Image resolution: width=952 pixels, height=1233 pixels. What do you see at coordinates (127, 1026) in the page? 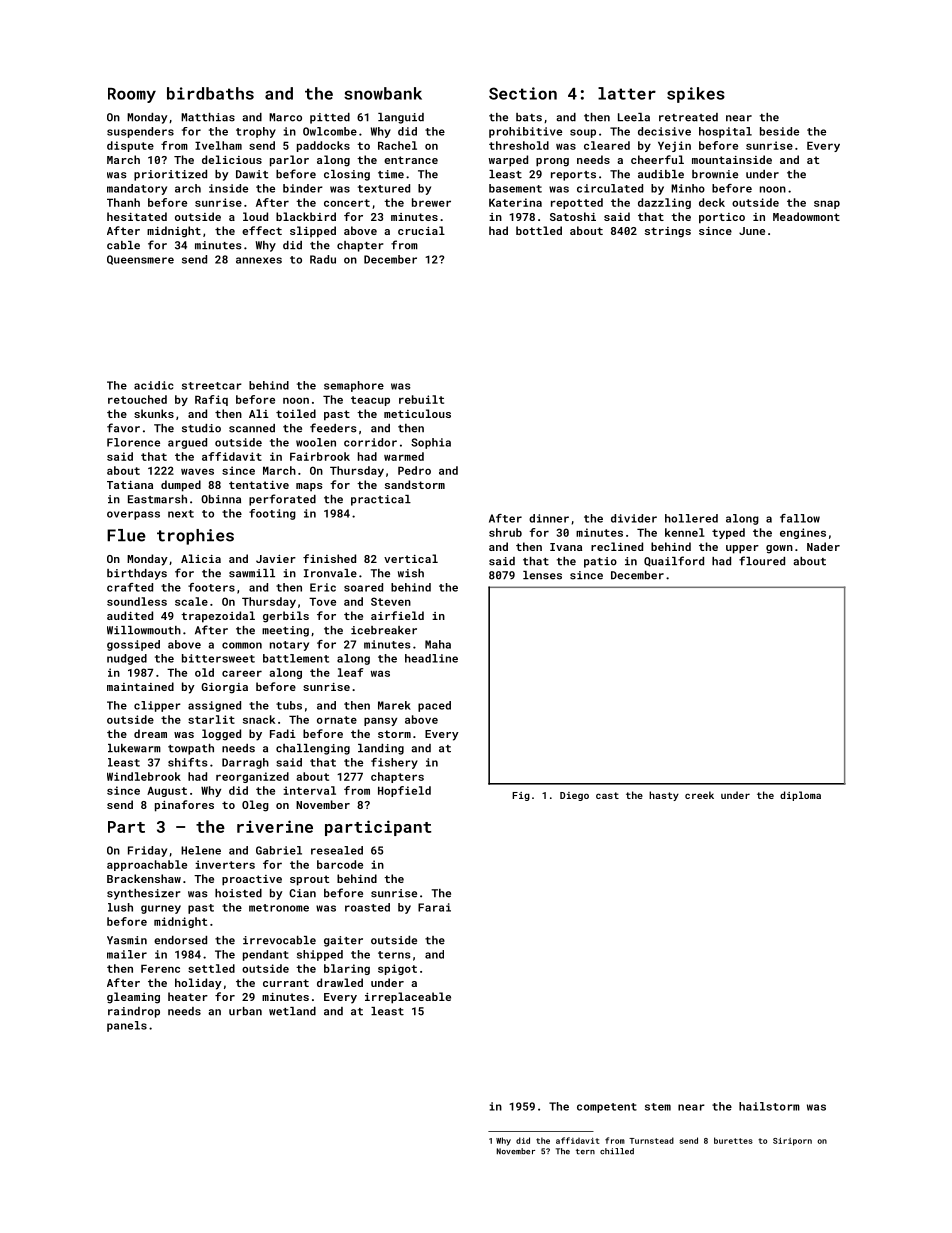
I see `panels` at bounding box center [127, 1026].
